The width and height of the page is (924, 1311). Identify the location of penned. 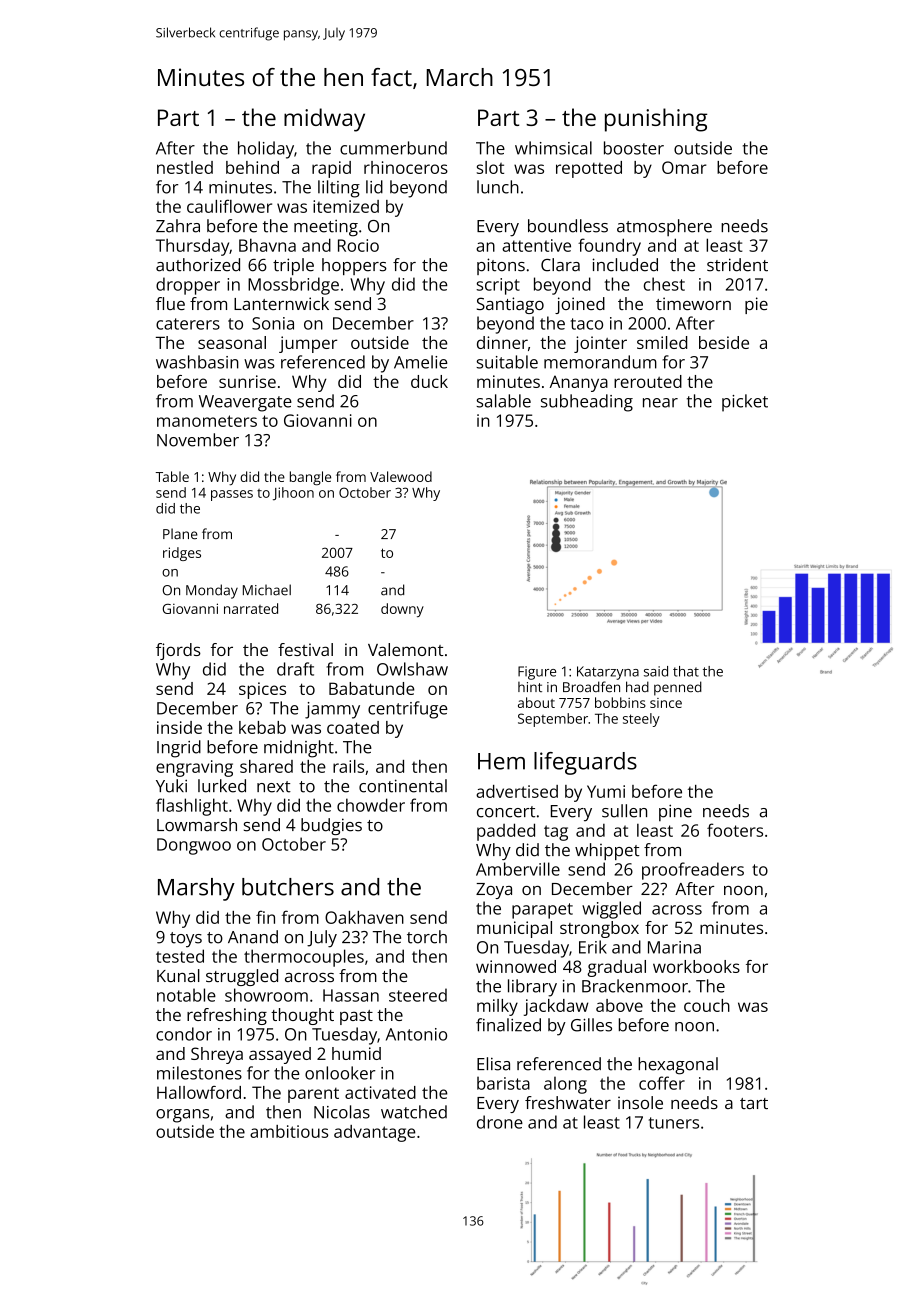
(678, 688).
